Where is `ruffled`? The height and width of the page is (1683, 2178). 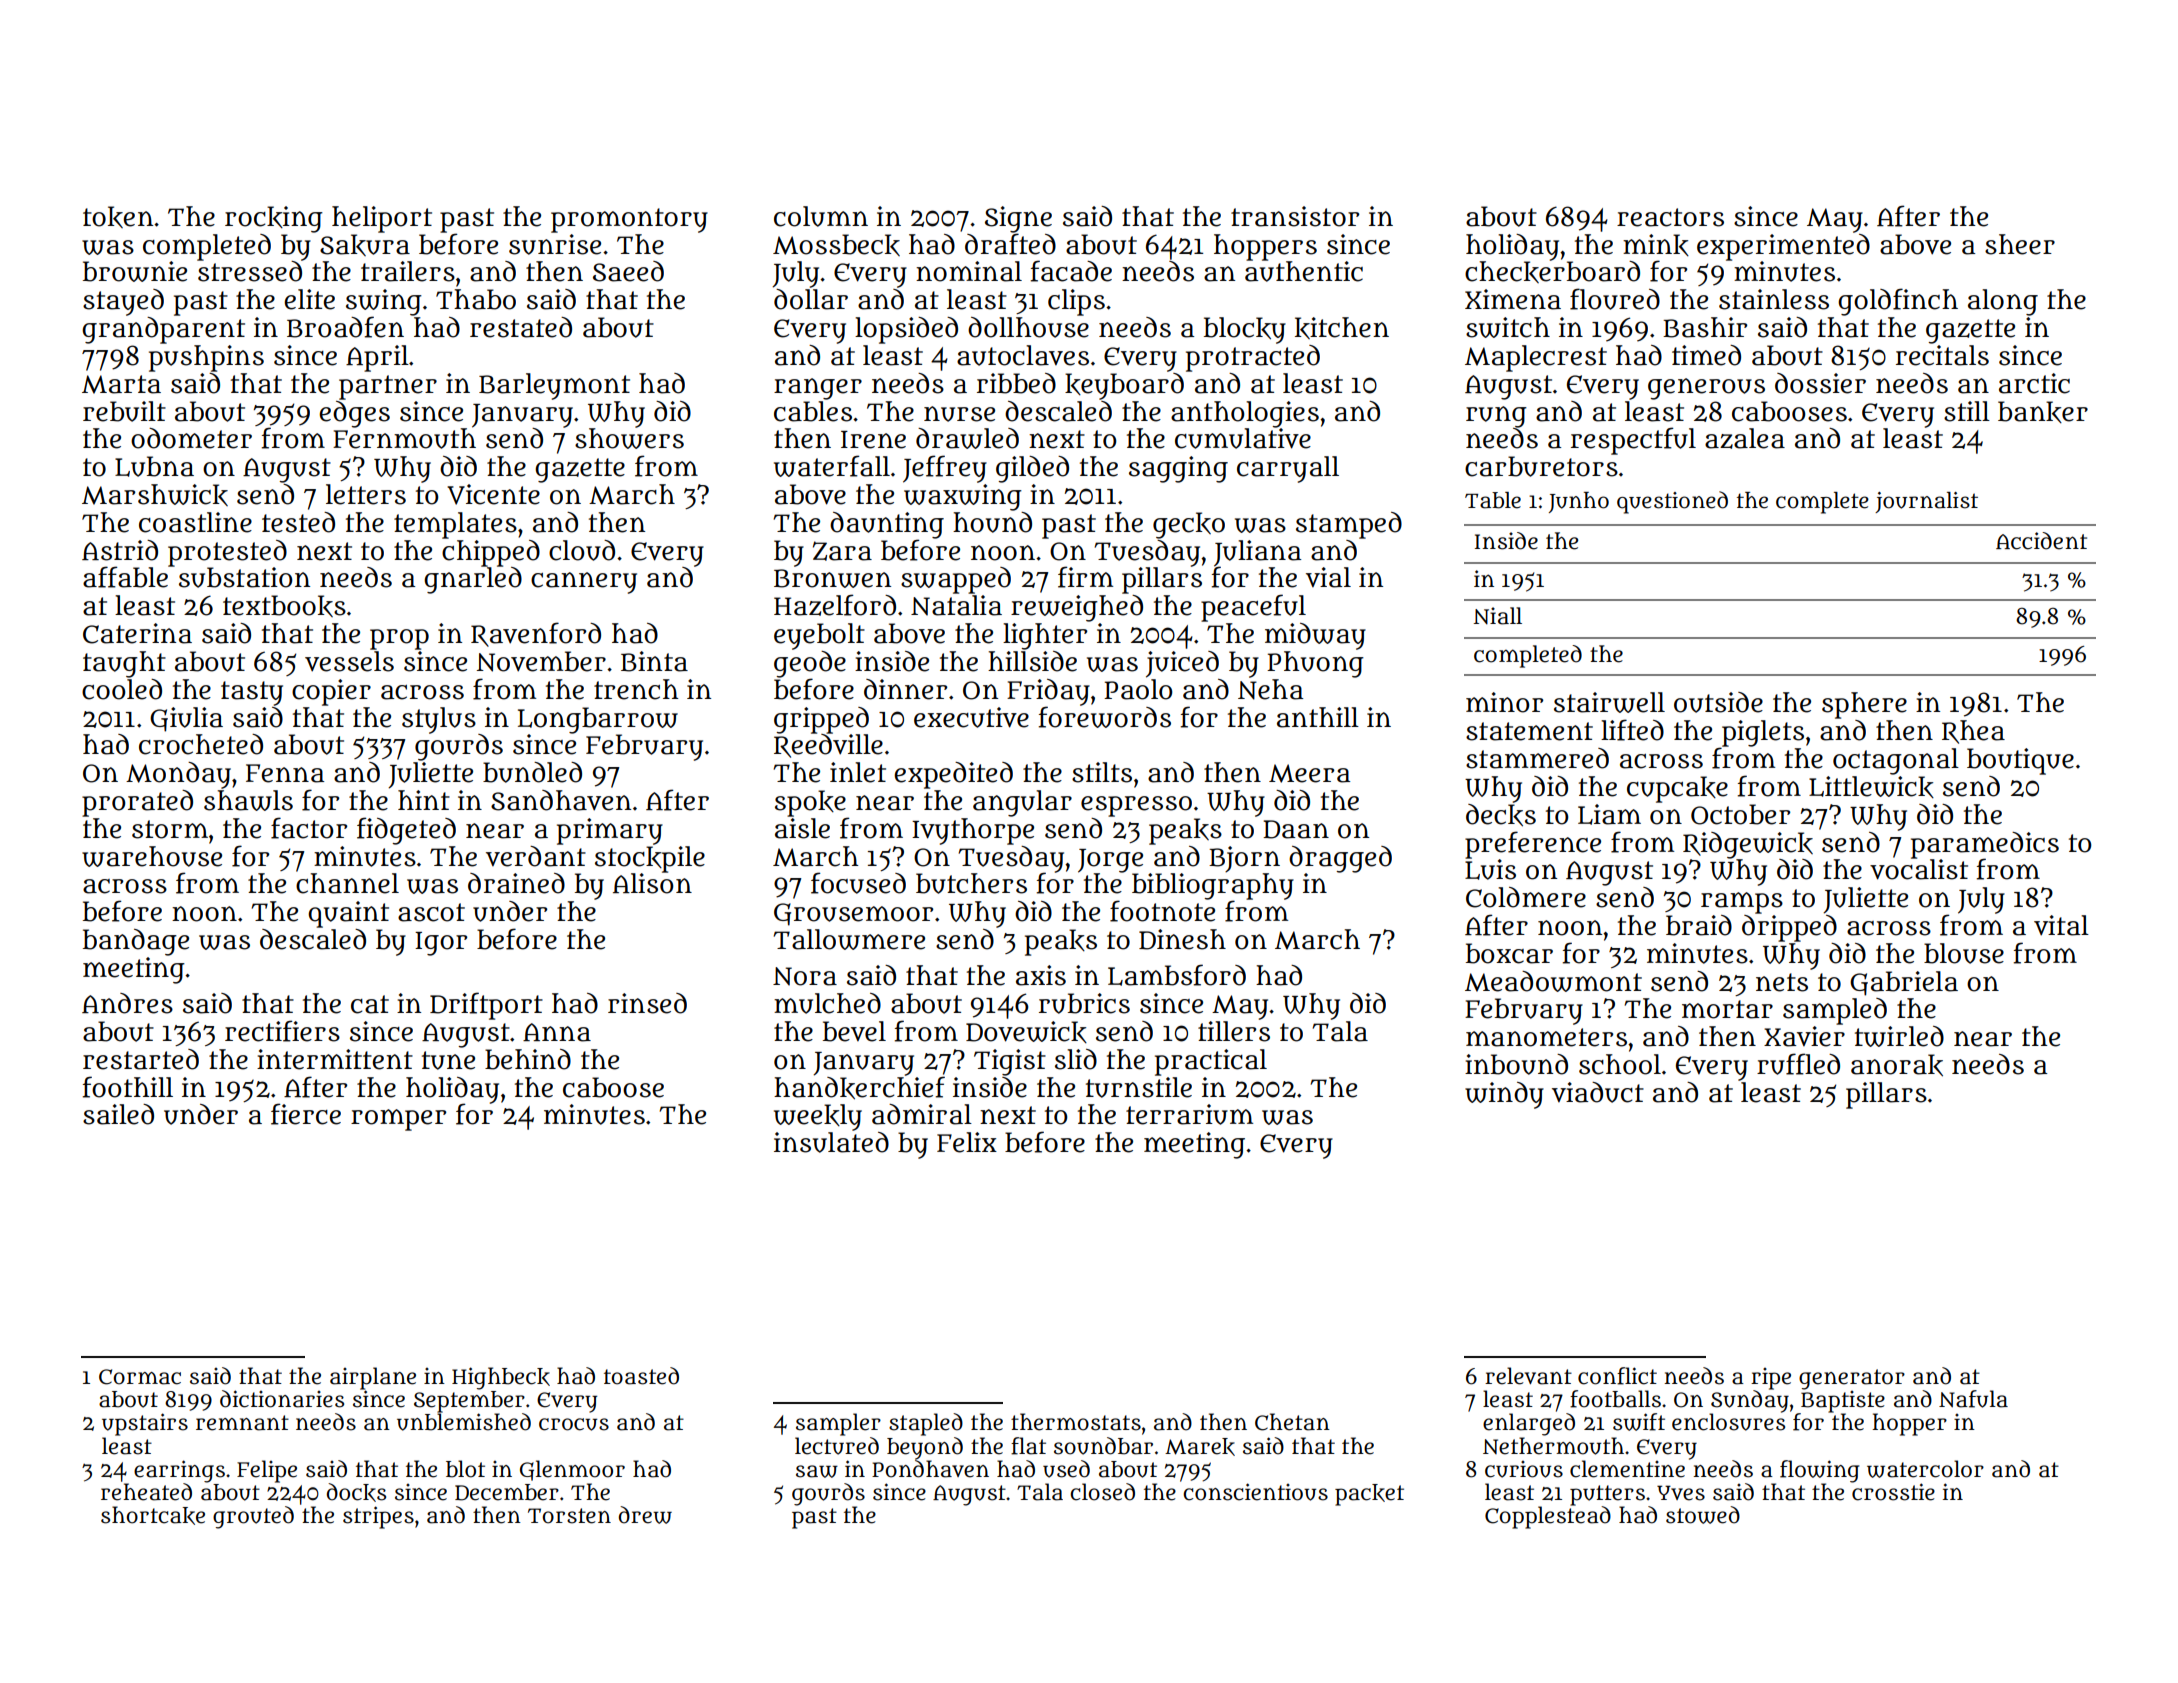
ruffled is located at coordinates (1798, 1064).
